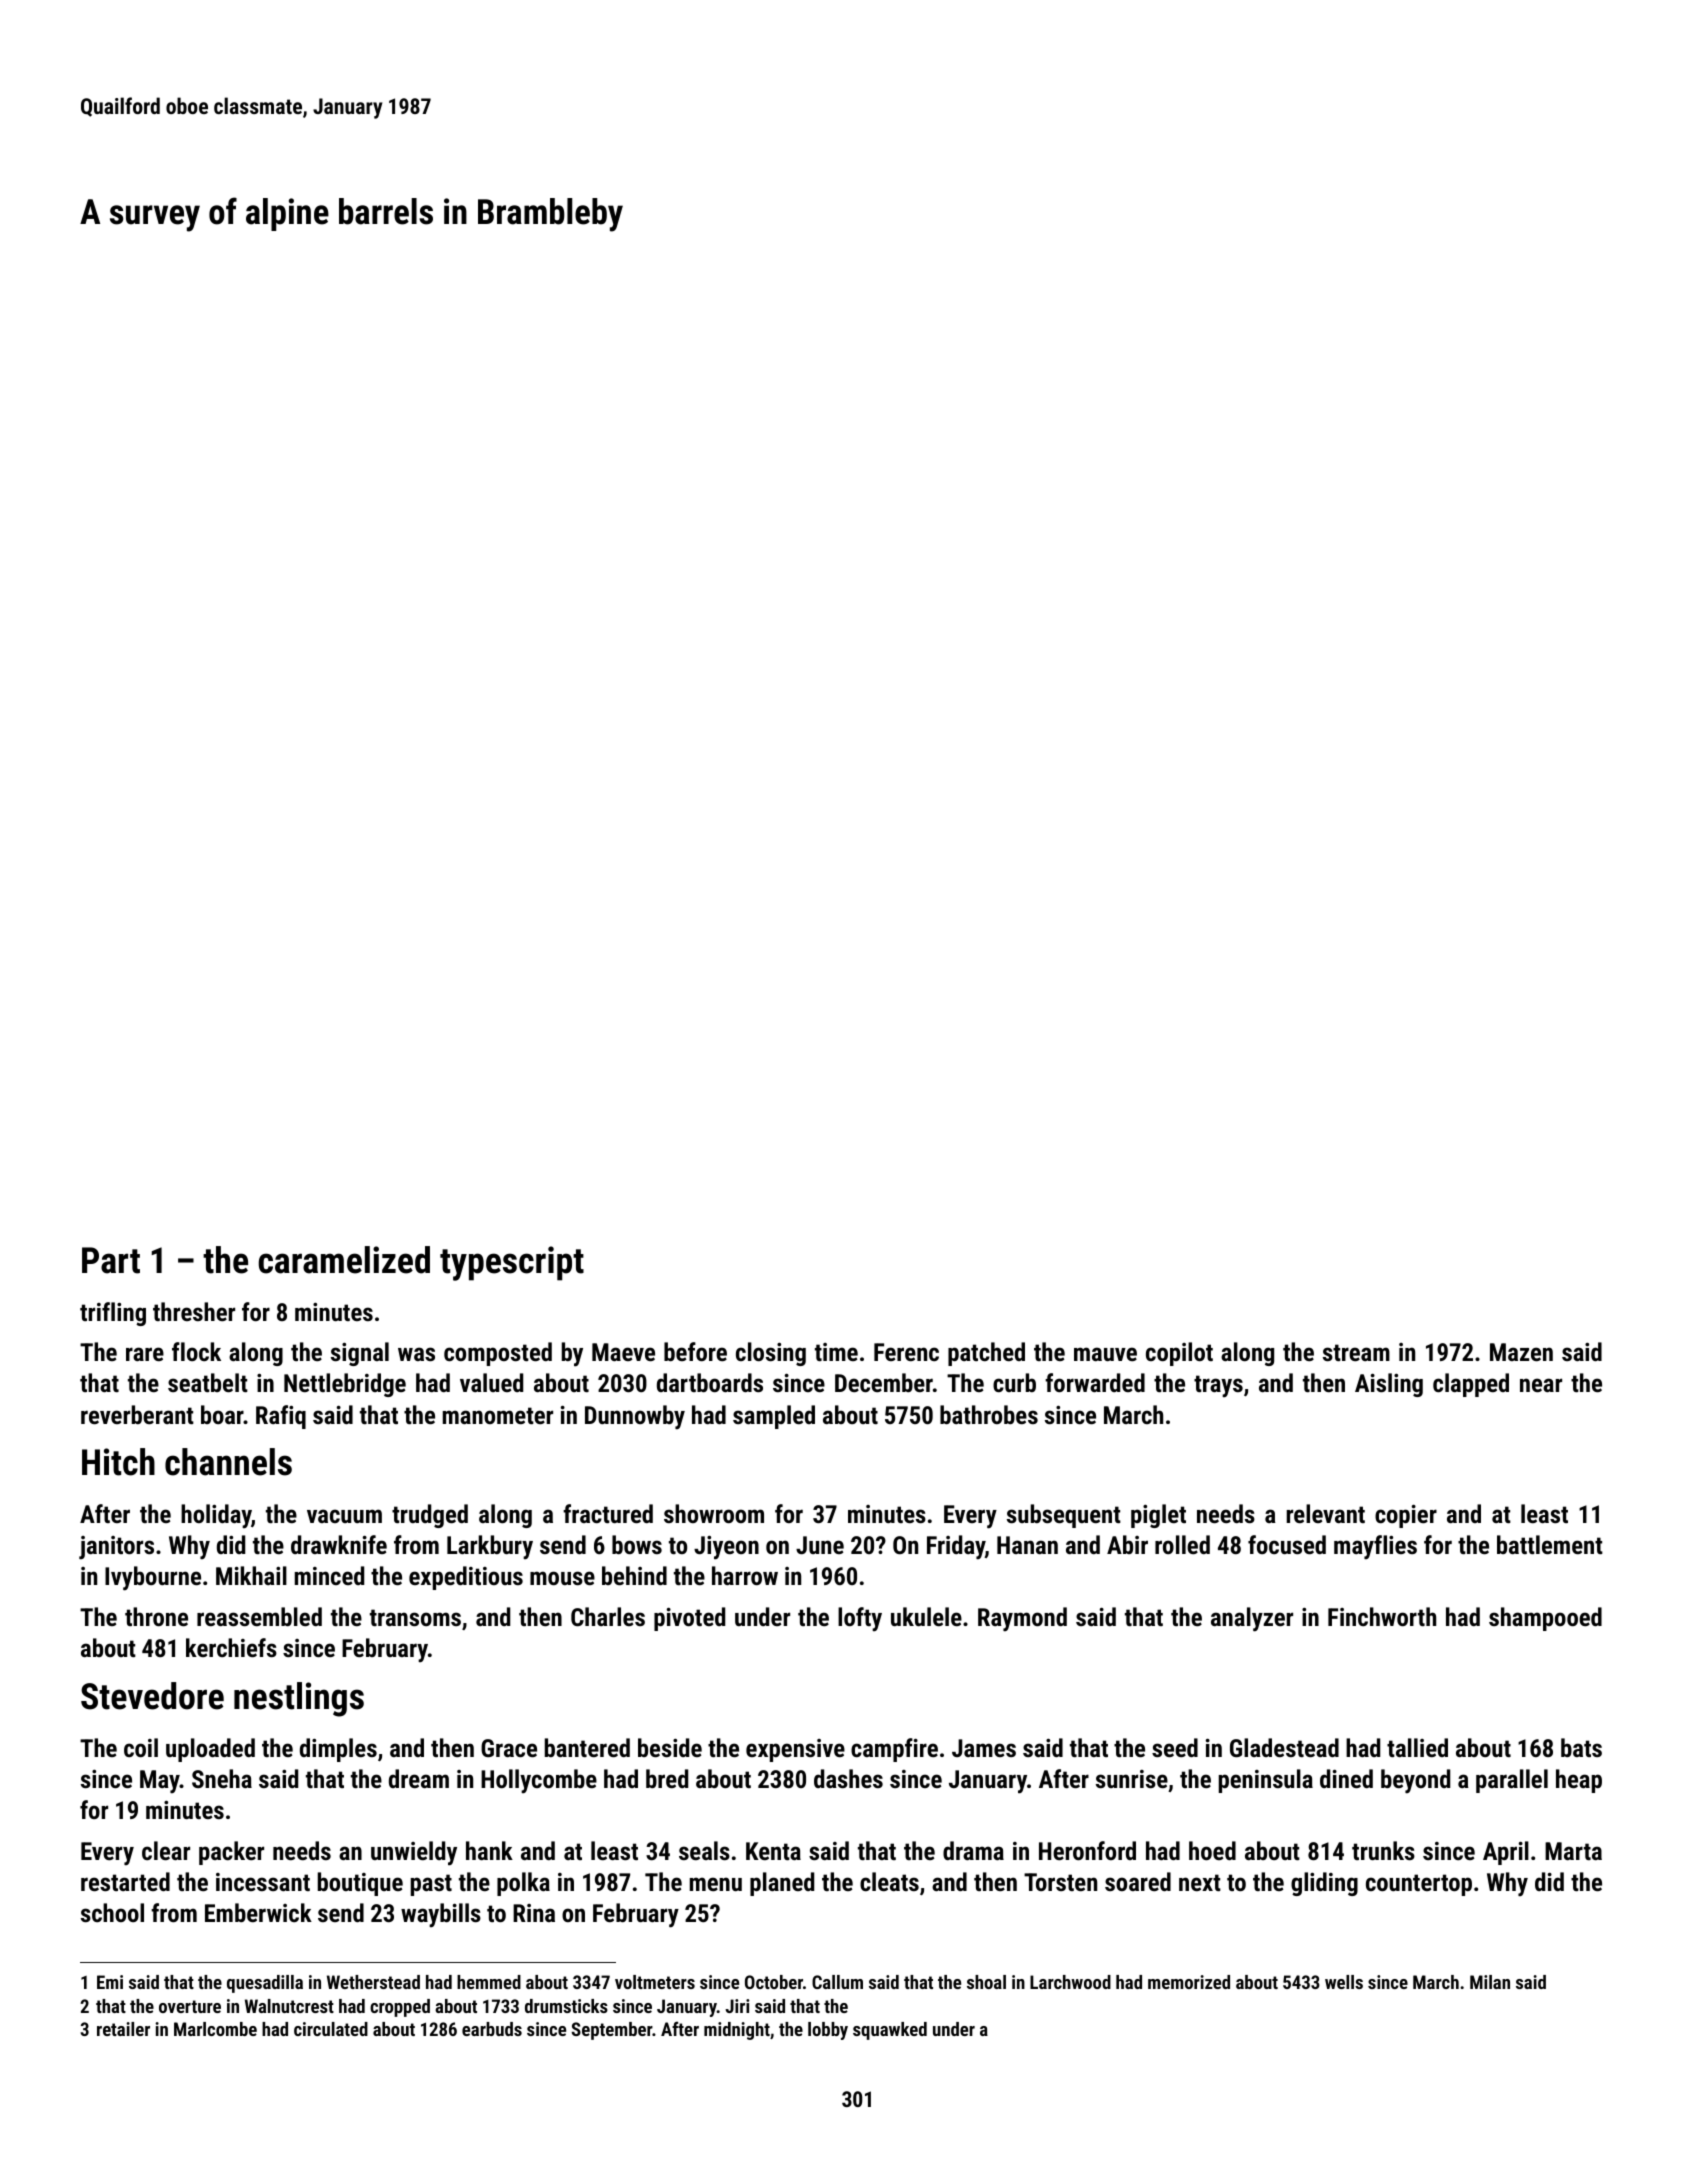  Describe the element at coordinates (360, 1354) in the page. I see `signal` at that location.
